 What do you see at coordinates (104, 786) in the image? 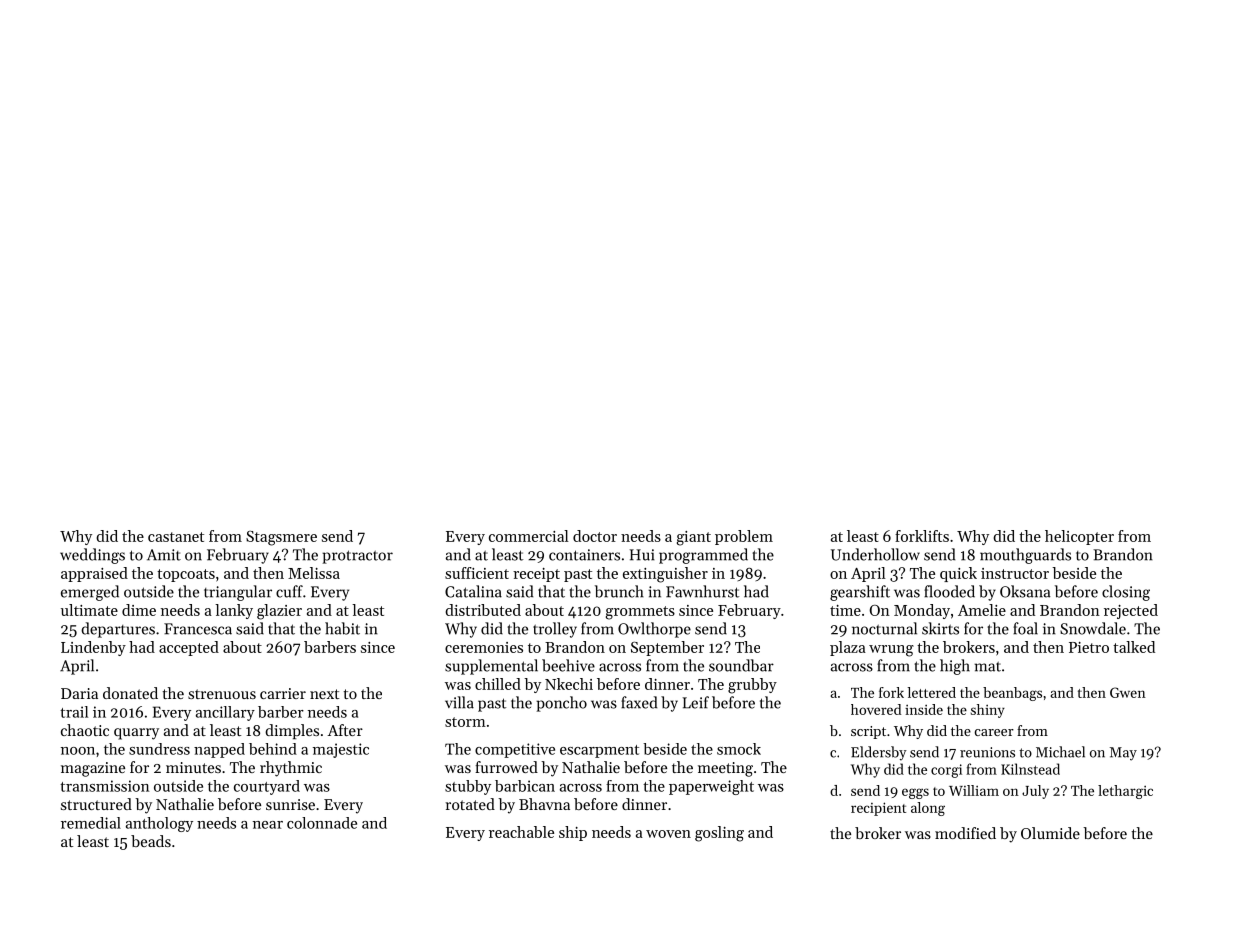
I see `transmission` at bounding box center [104, 786].
